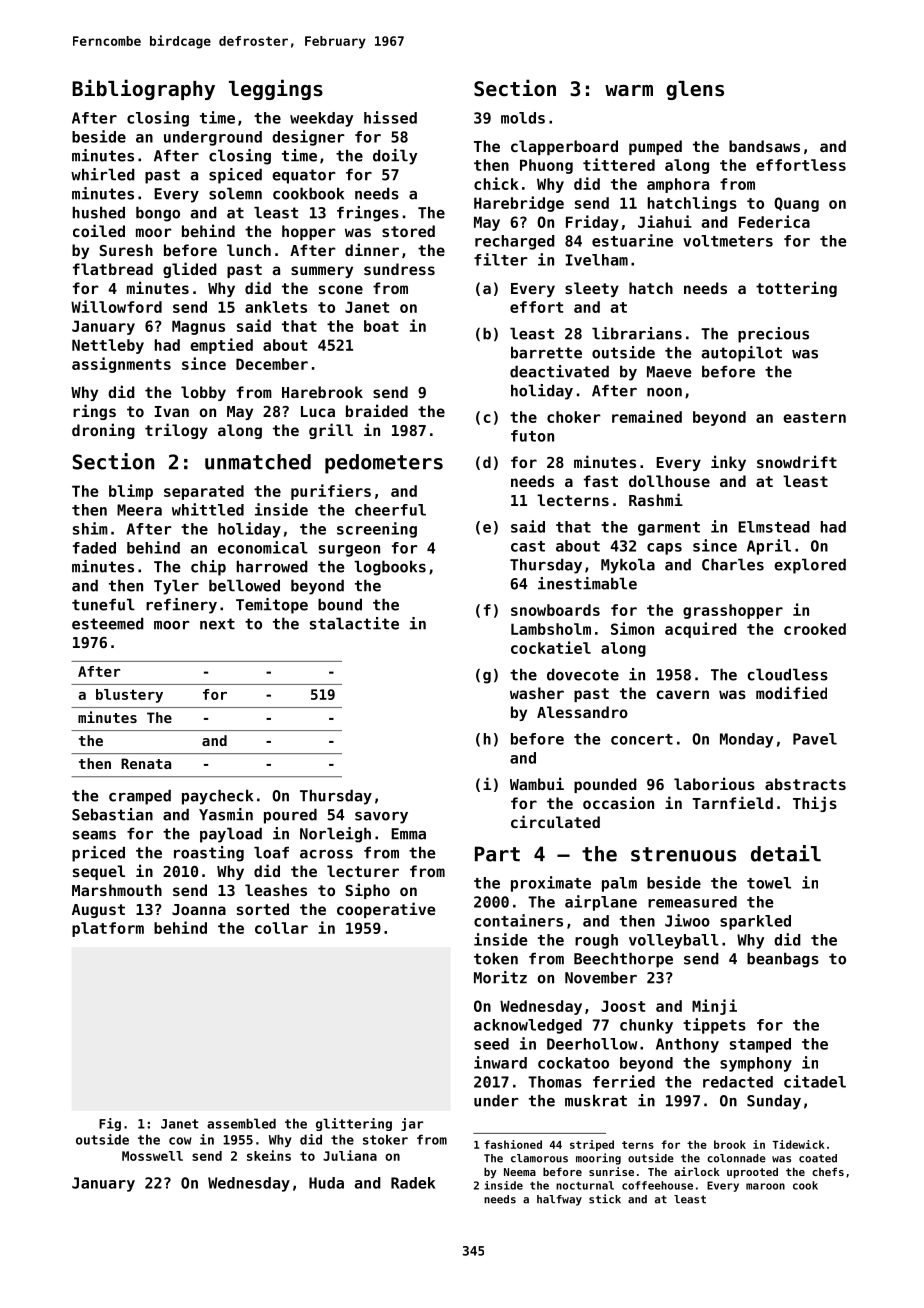 Image resolution: width=924 pixels, height=1308 pixels. I want to click on explored, so click(810, 566).
